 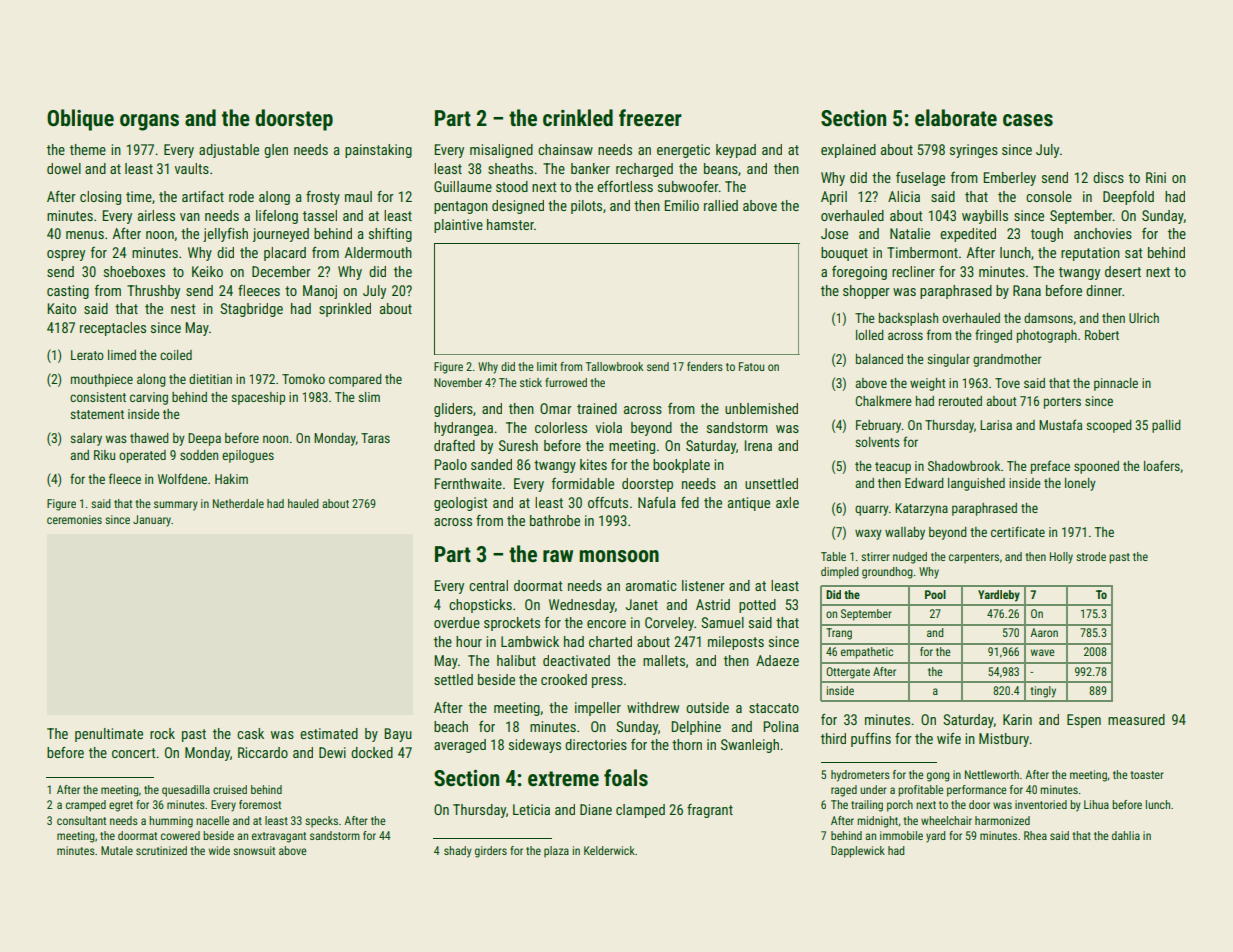 I want to click on Leticia, so click(x=531, y=809).
